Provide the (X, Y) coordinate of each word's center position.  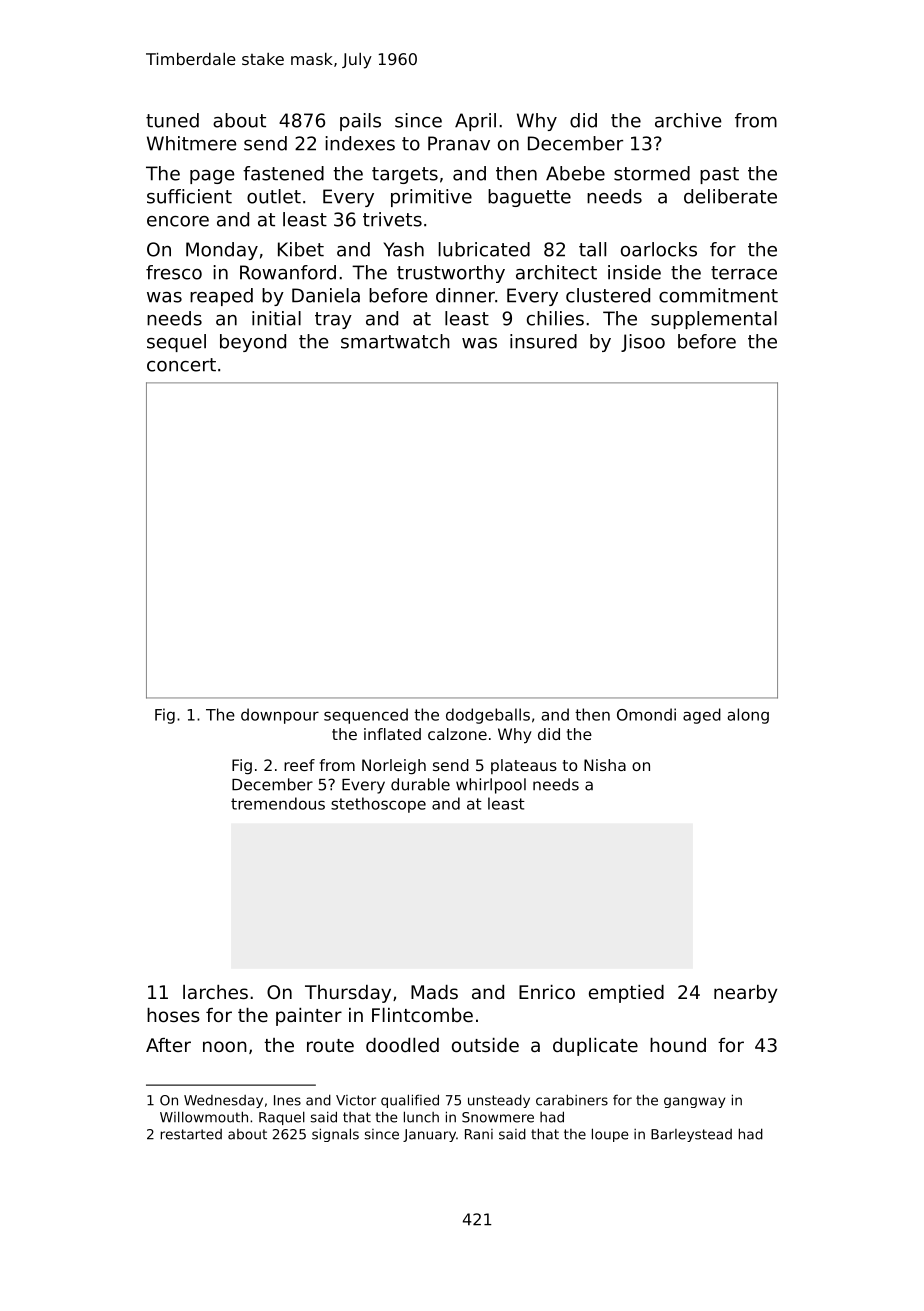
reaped (221, 297)
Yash (403, 249)
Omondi (646, 714)
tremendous (278, 803)
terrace (744, 273)
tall (592, 249)
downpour (280, 716)
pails (360, 122)
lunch (421, 1117)
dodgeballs (488, 716)
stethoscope (378, 805)
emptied (626, 994)
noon (225, 1046)
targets (405, 175)
